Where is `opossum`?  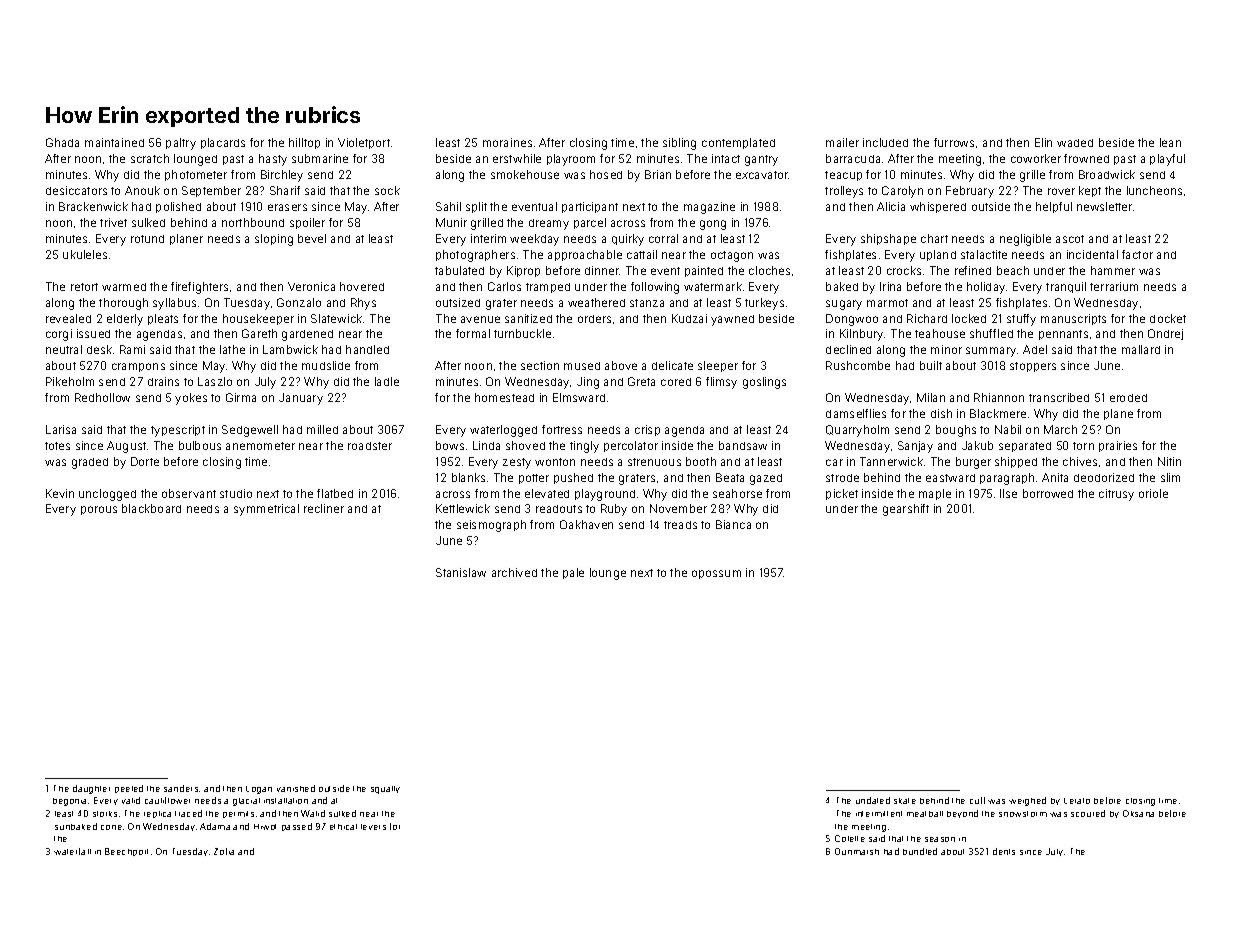 opossum is located at coordinates (716, 574).
